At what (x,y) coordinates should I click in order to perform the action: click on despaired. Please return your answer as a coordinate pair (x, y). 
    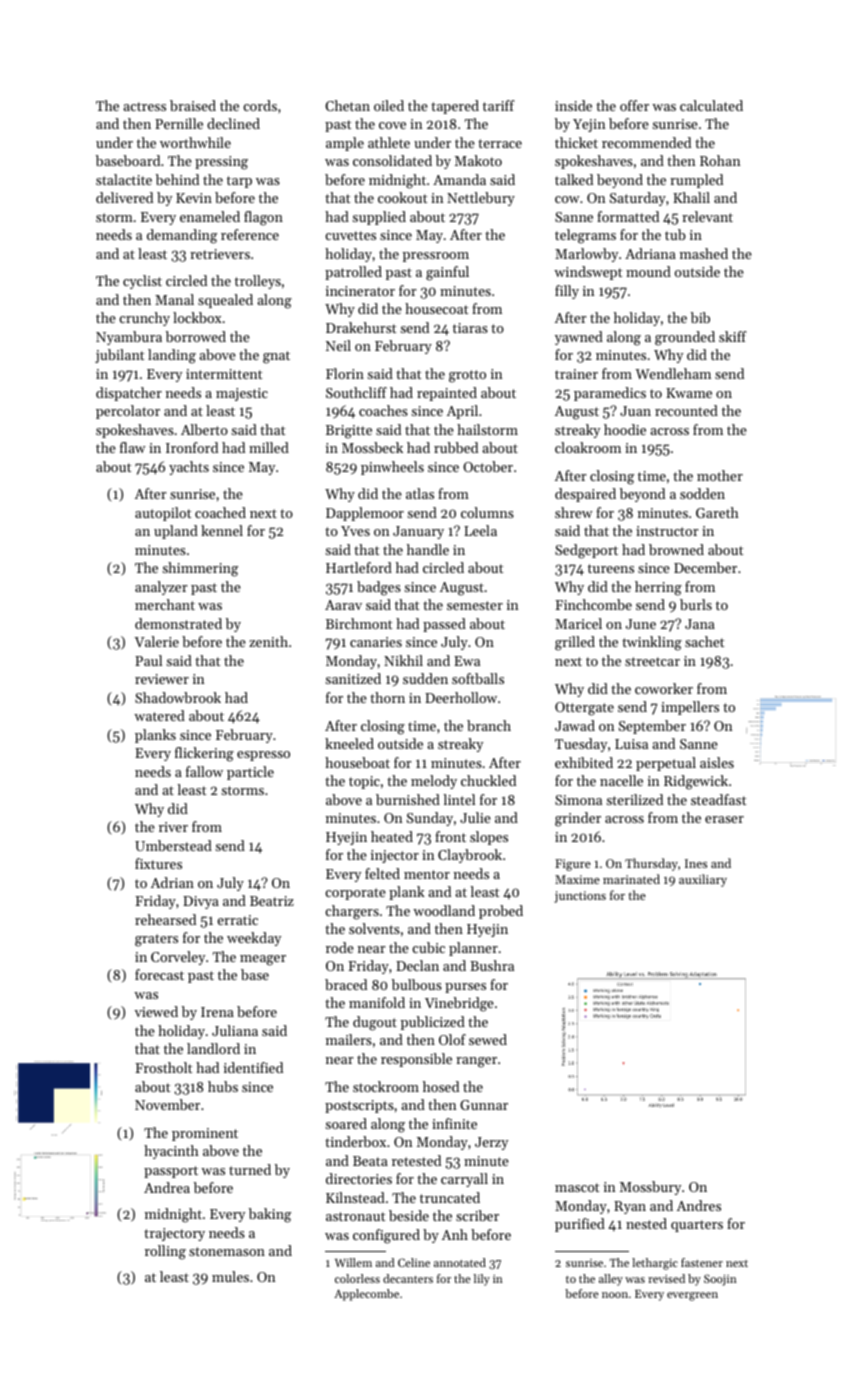
    Looking at the image, I should click on (585, 495).
